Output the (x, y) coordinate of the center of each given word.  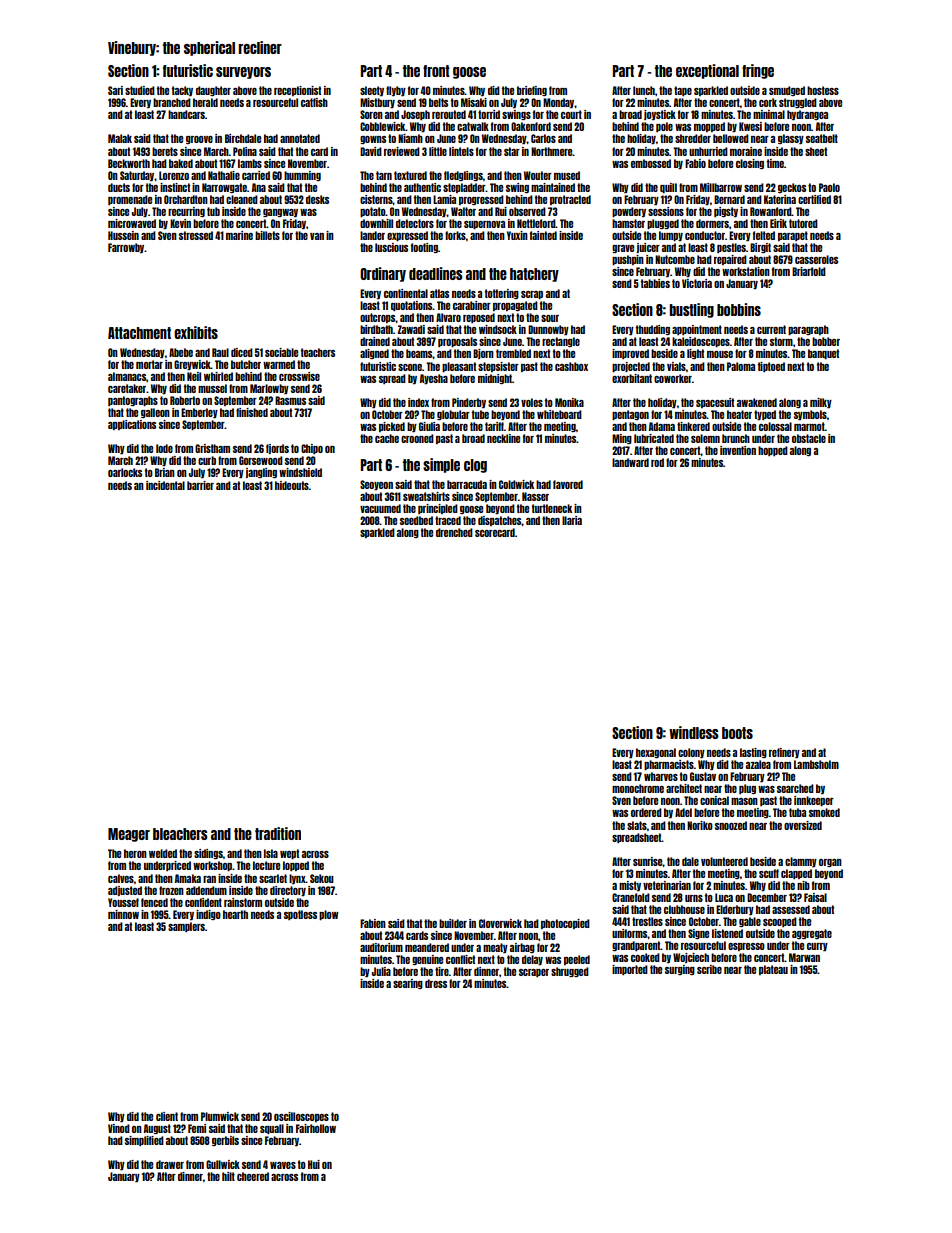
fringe (758, 71)
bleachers (180, 834)
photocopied (565, 924)
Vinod (119, 1128)
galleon (155, 413)
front (436, 71)
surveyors (243, 73)
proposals (457, 342)
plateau (773, 970)
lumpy (671, 236)
